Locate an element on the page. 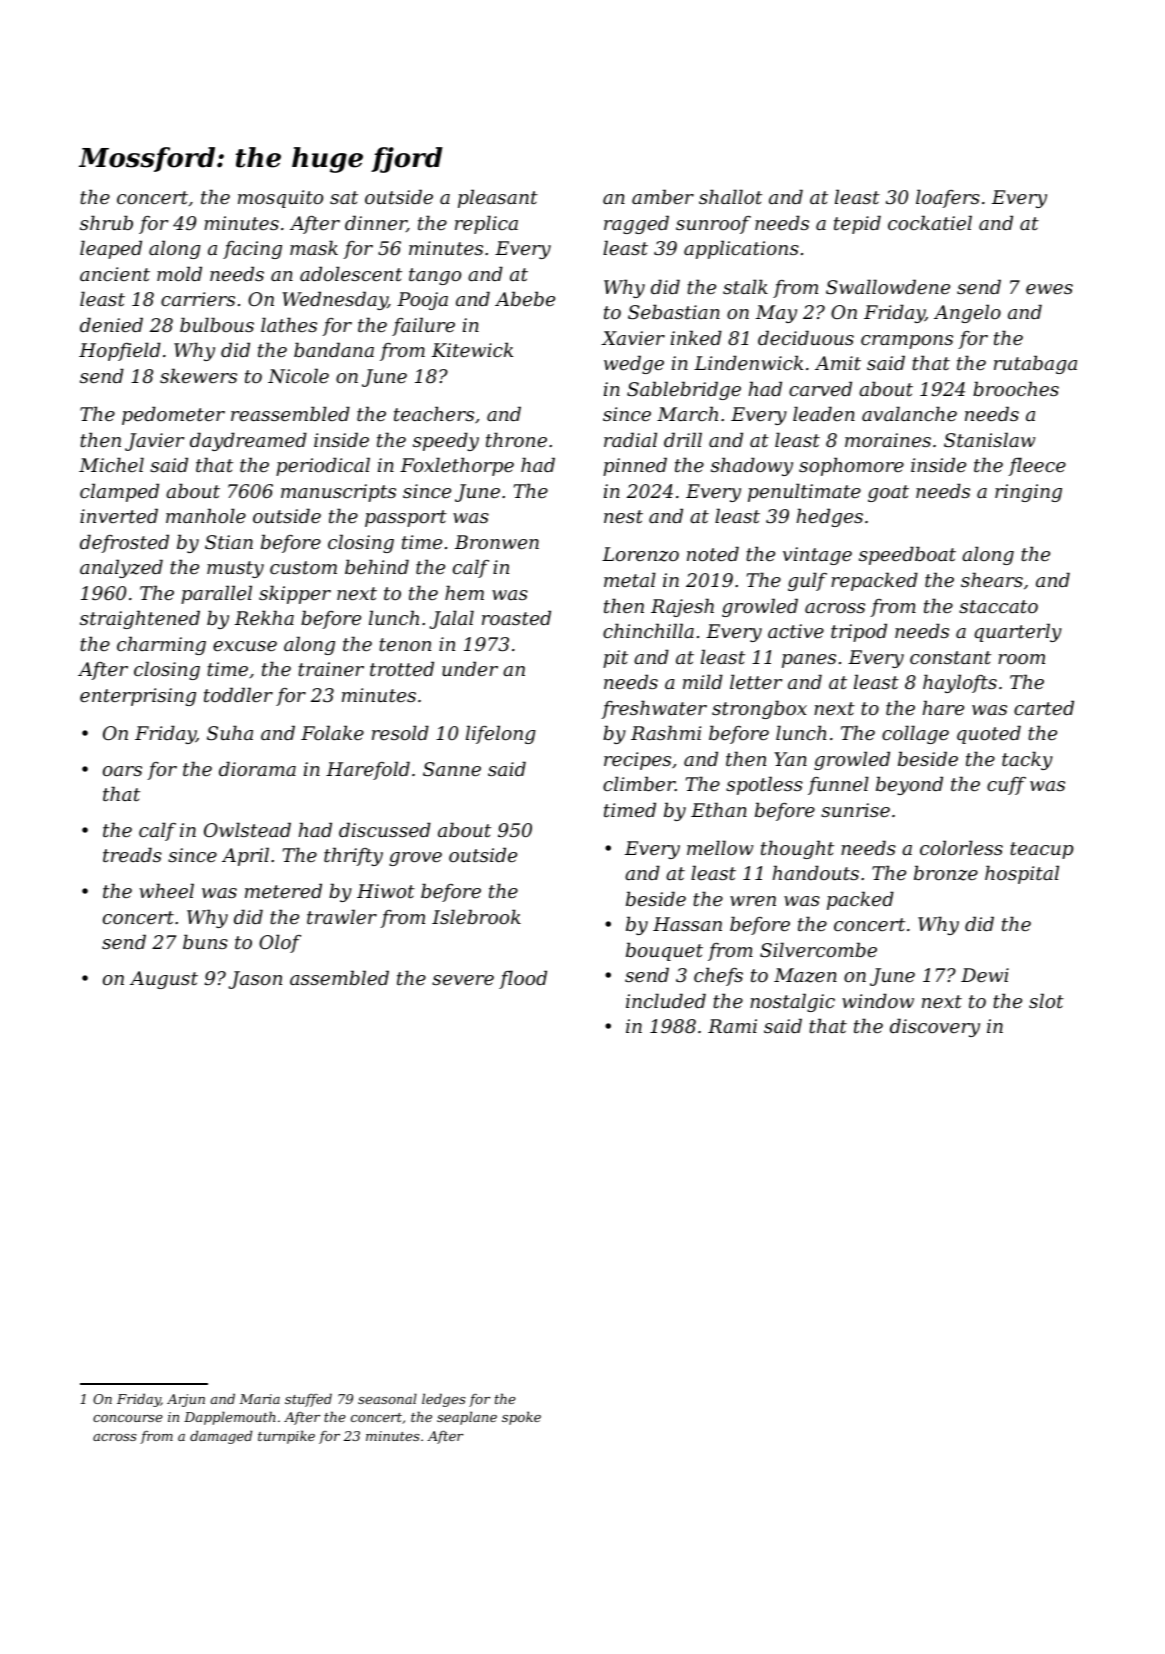 This image has height=1654, width=1165. Xavier is located at coordinates (633, 338).
